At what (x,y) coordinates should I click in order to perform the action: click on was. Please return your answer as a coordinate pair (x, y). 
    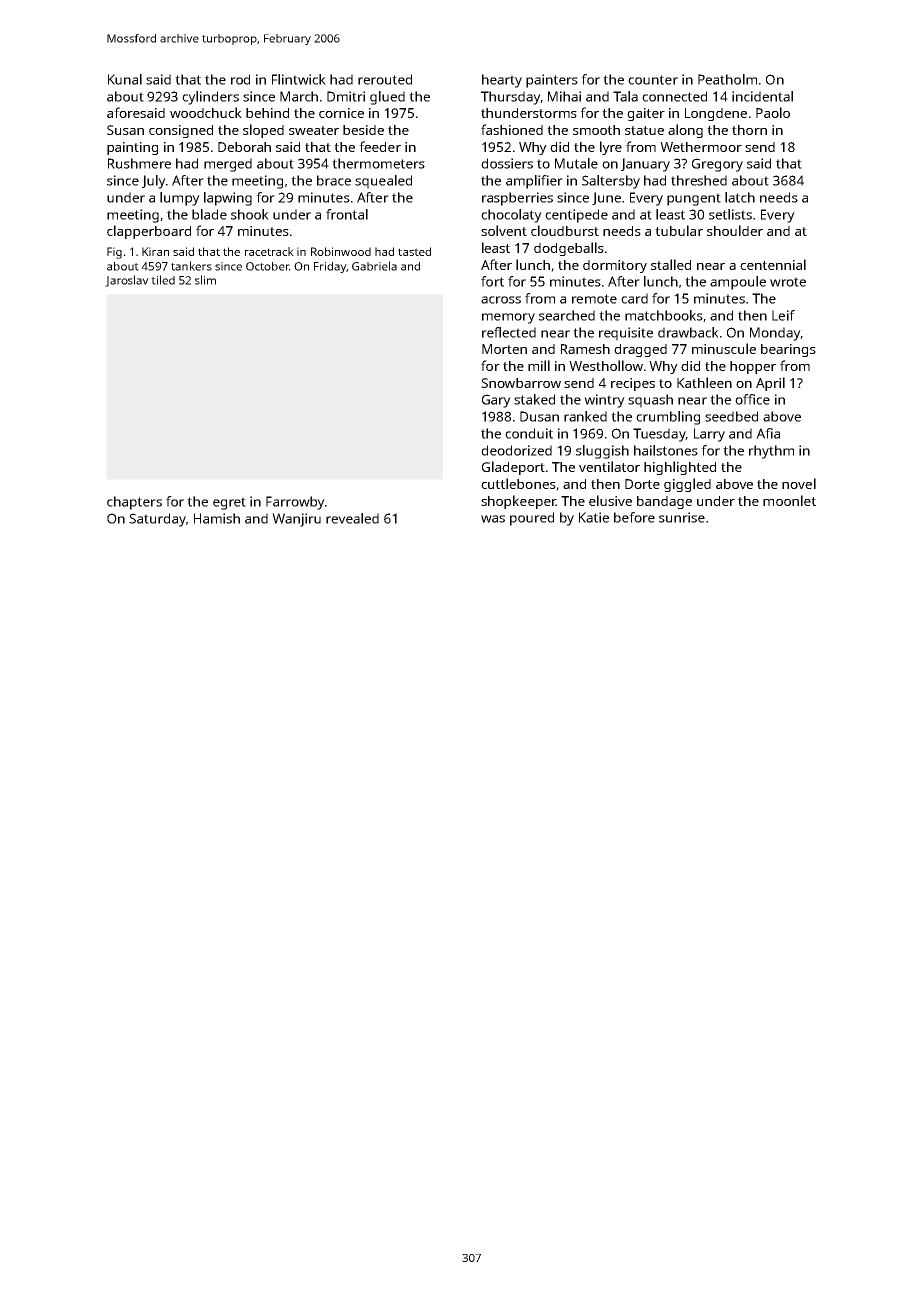
    Looking at the image, I should click on (493, 519).
